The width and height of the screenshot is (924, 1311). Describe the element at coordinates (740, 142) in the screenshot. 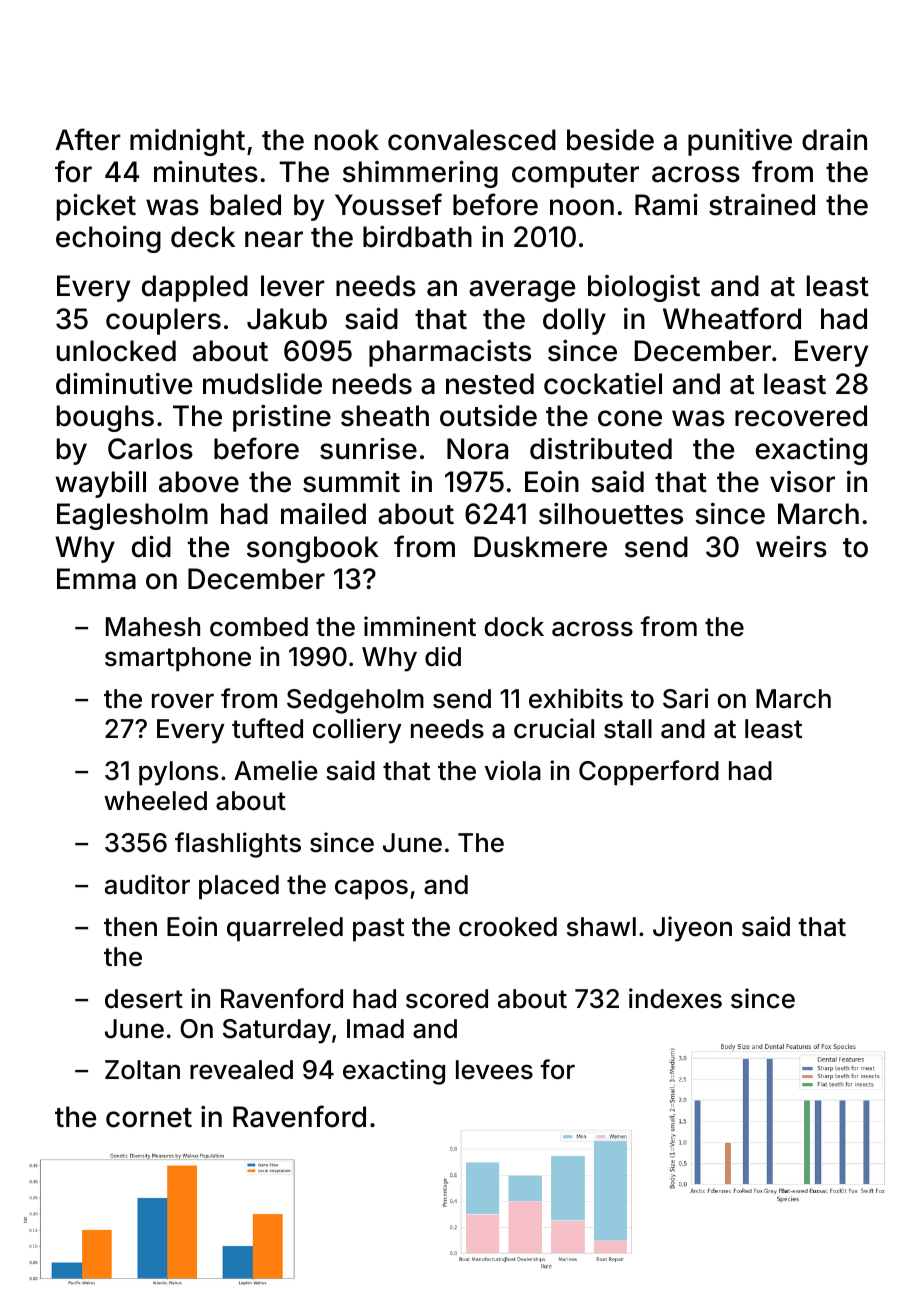

I see `punitive` at that location.
